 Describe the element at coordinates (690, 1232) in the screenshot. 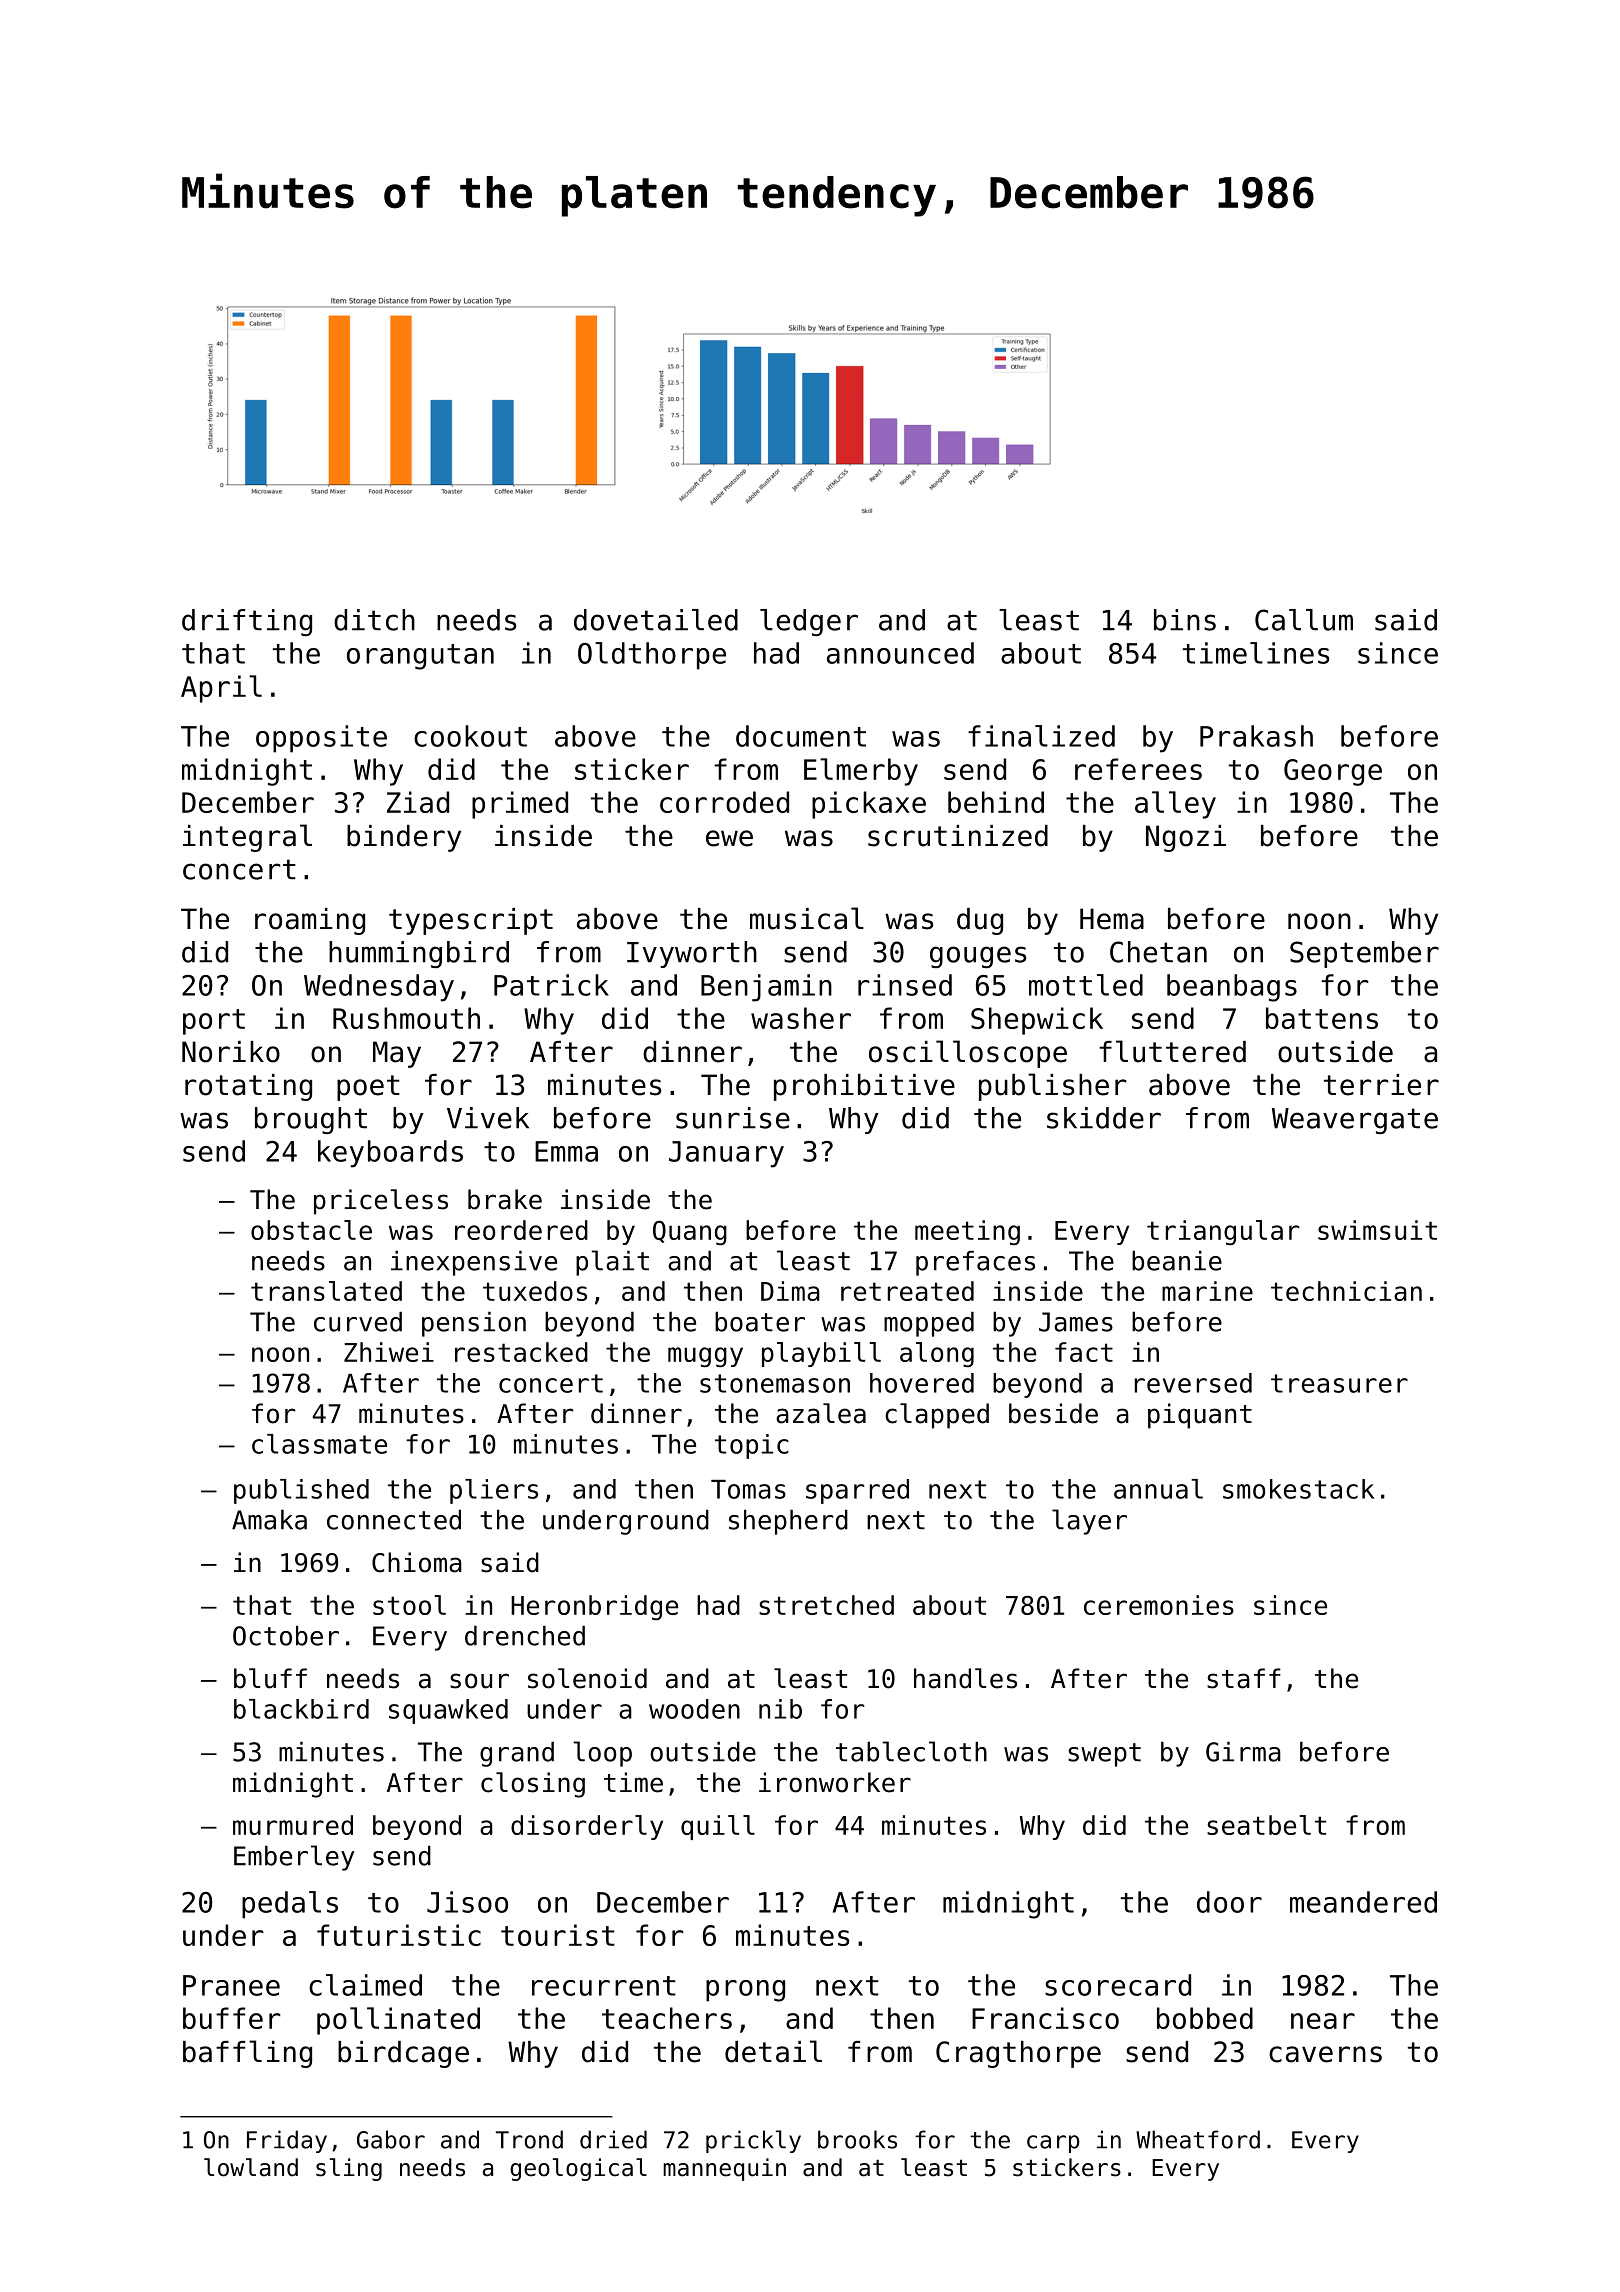

I see `Quang` at that location.
